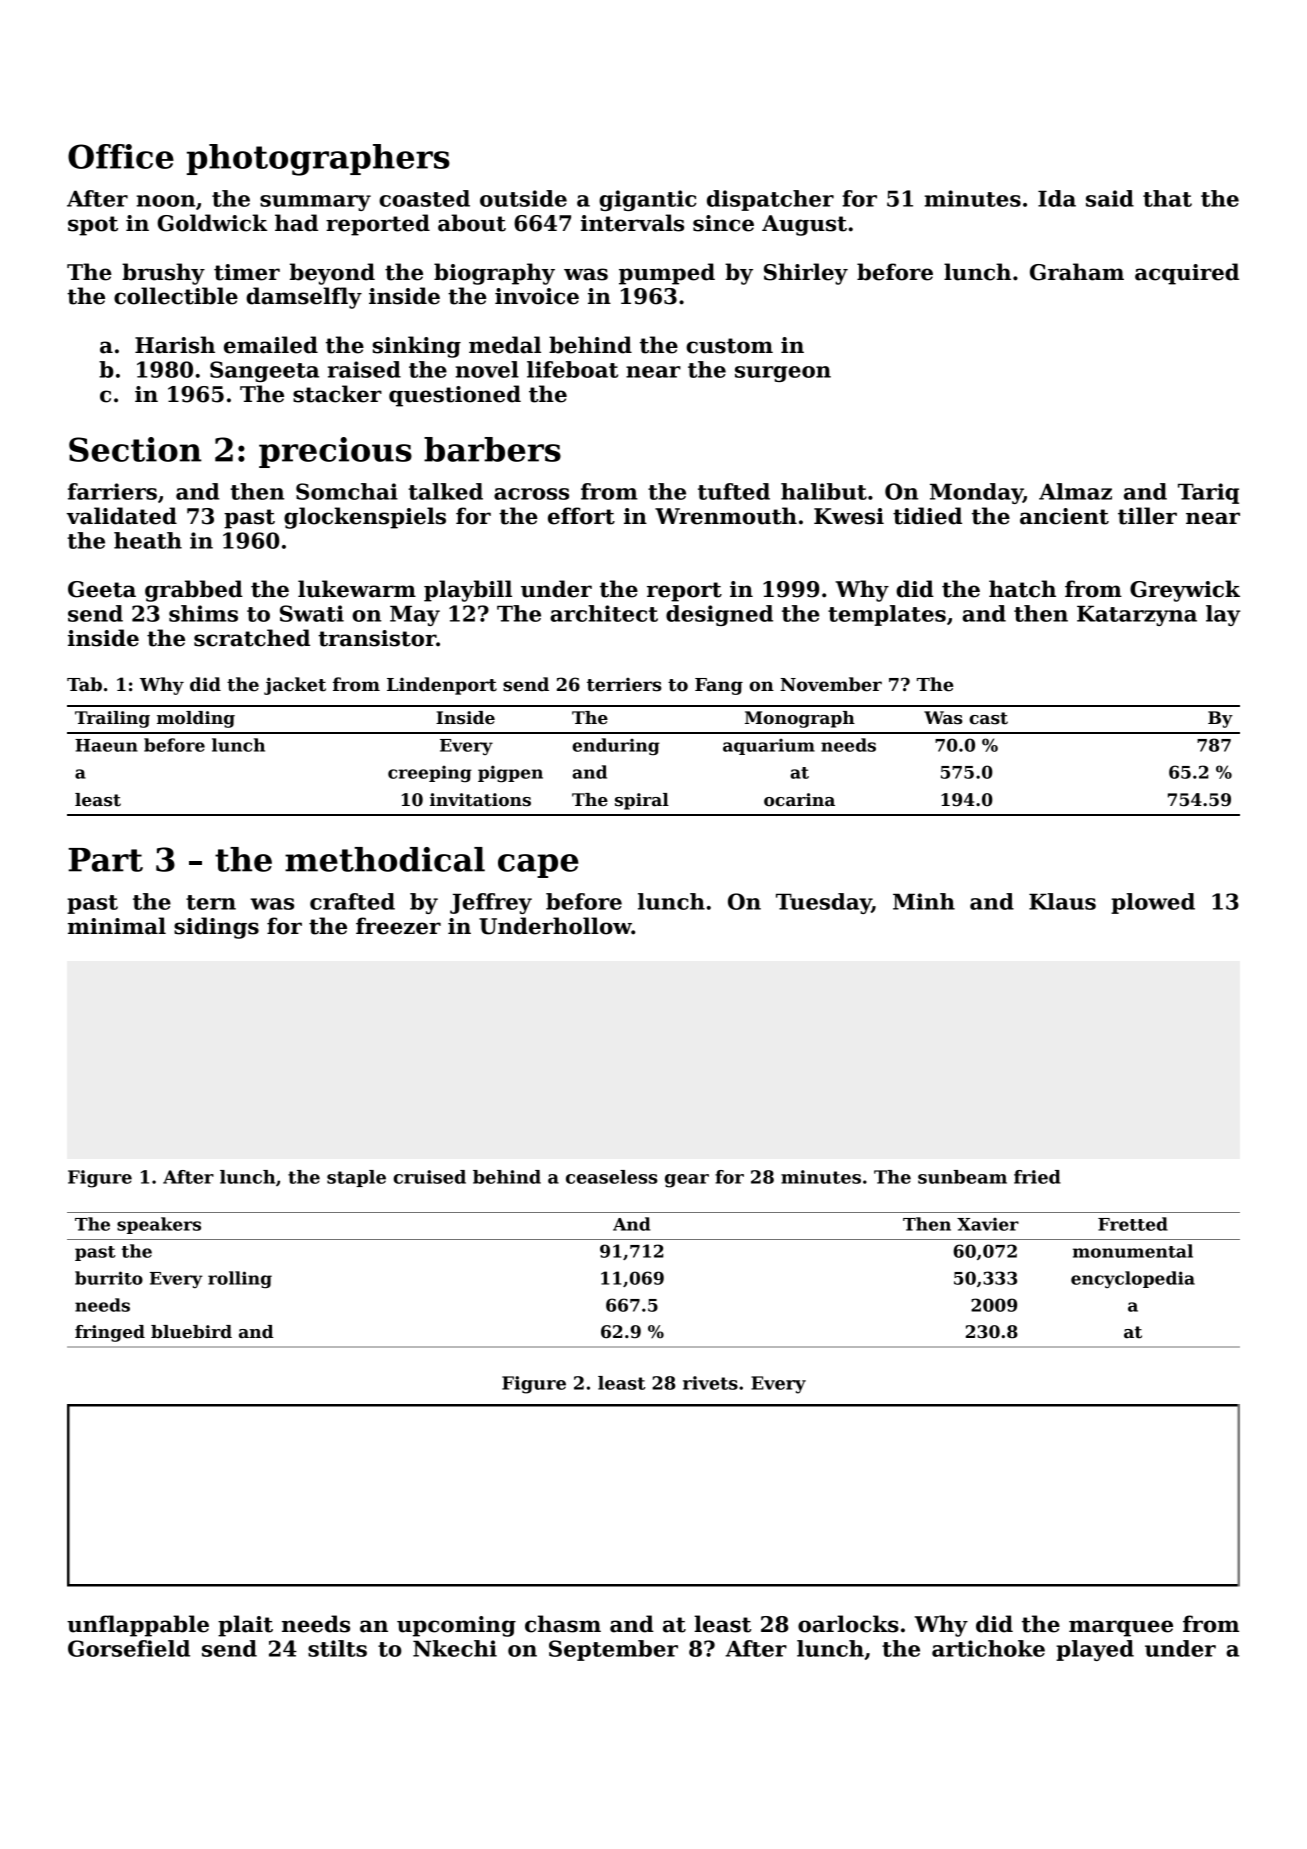 Image resolution: width=1307 pixels, height=1849 pixels. I want to click on minimal, so click(117, 926).
